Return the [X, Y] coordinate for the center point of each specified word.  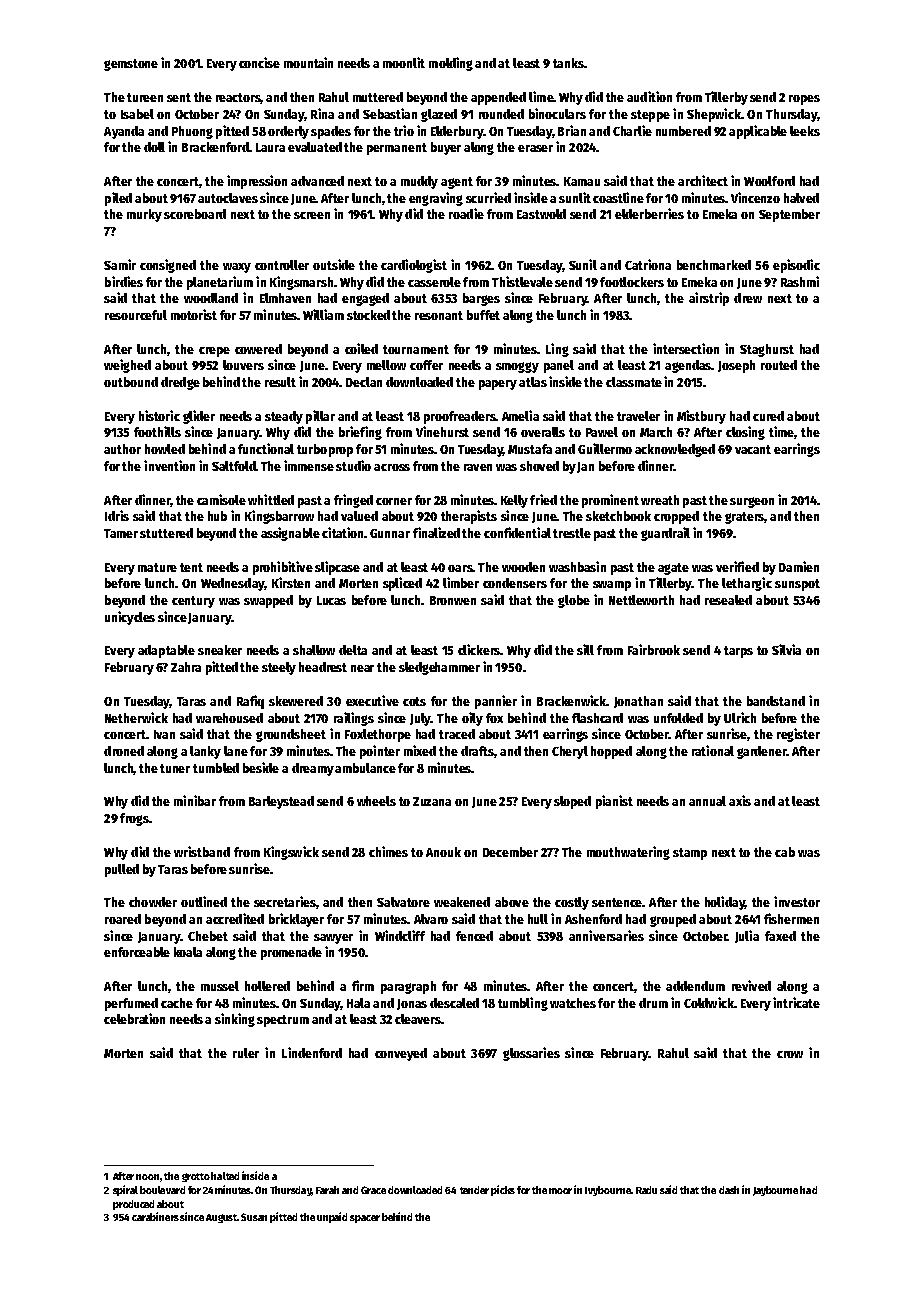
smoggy [517, 367]
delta [353, 650]
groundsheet [291, 735]
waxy [237, 268]
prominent [610, 501]
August [221, 1218]
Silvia [786, 649]
